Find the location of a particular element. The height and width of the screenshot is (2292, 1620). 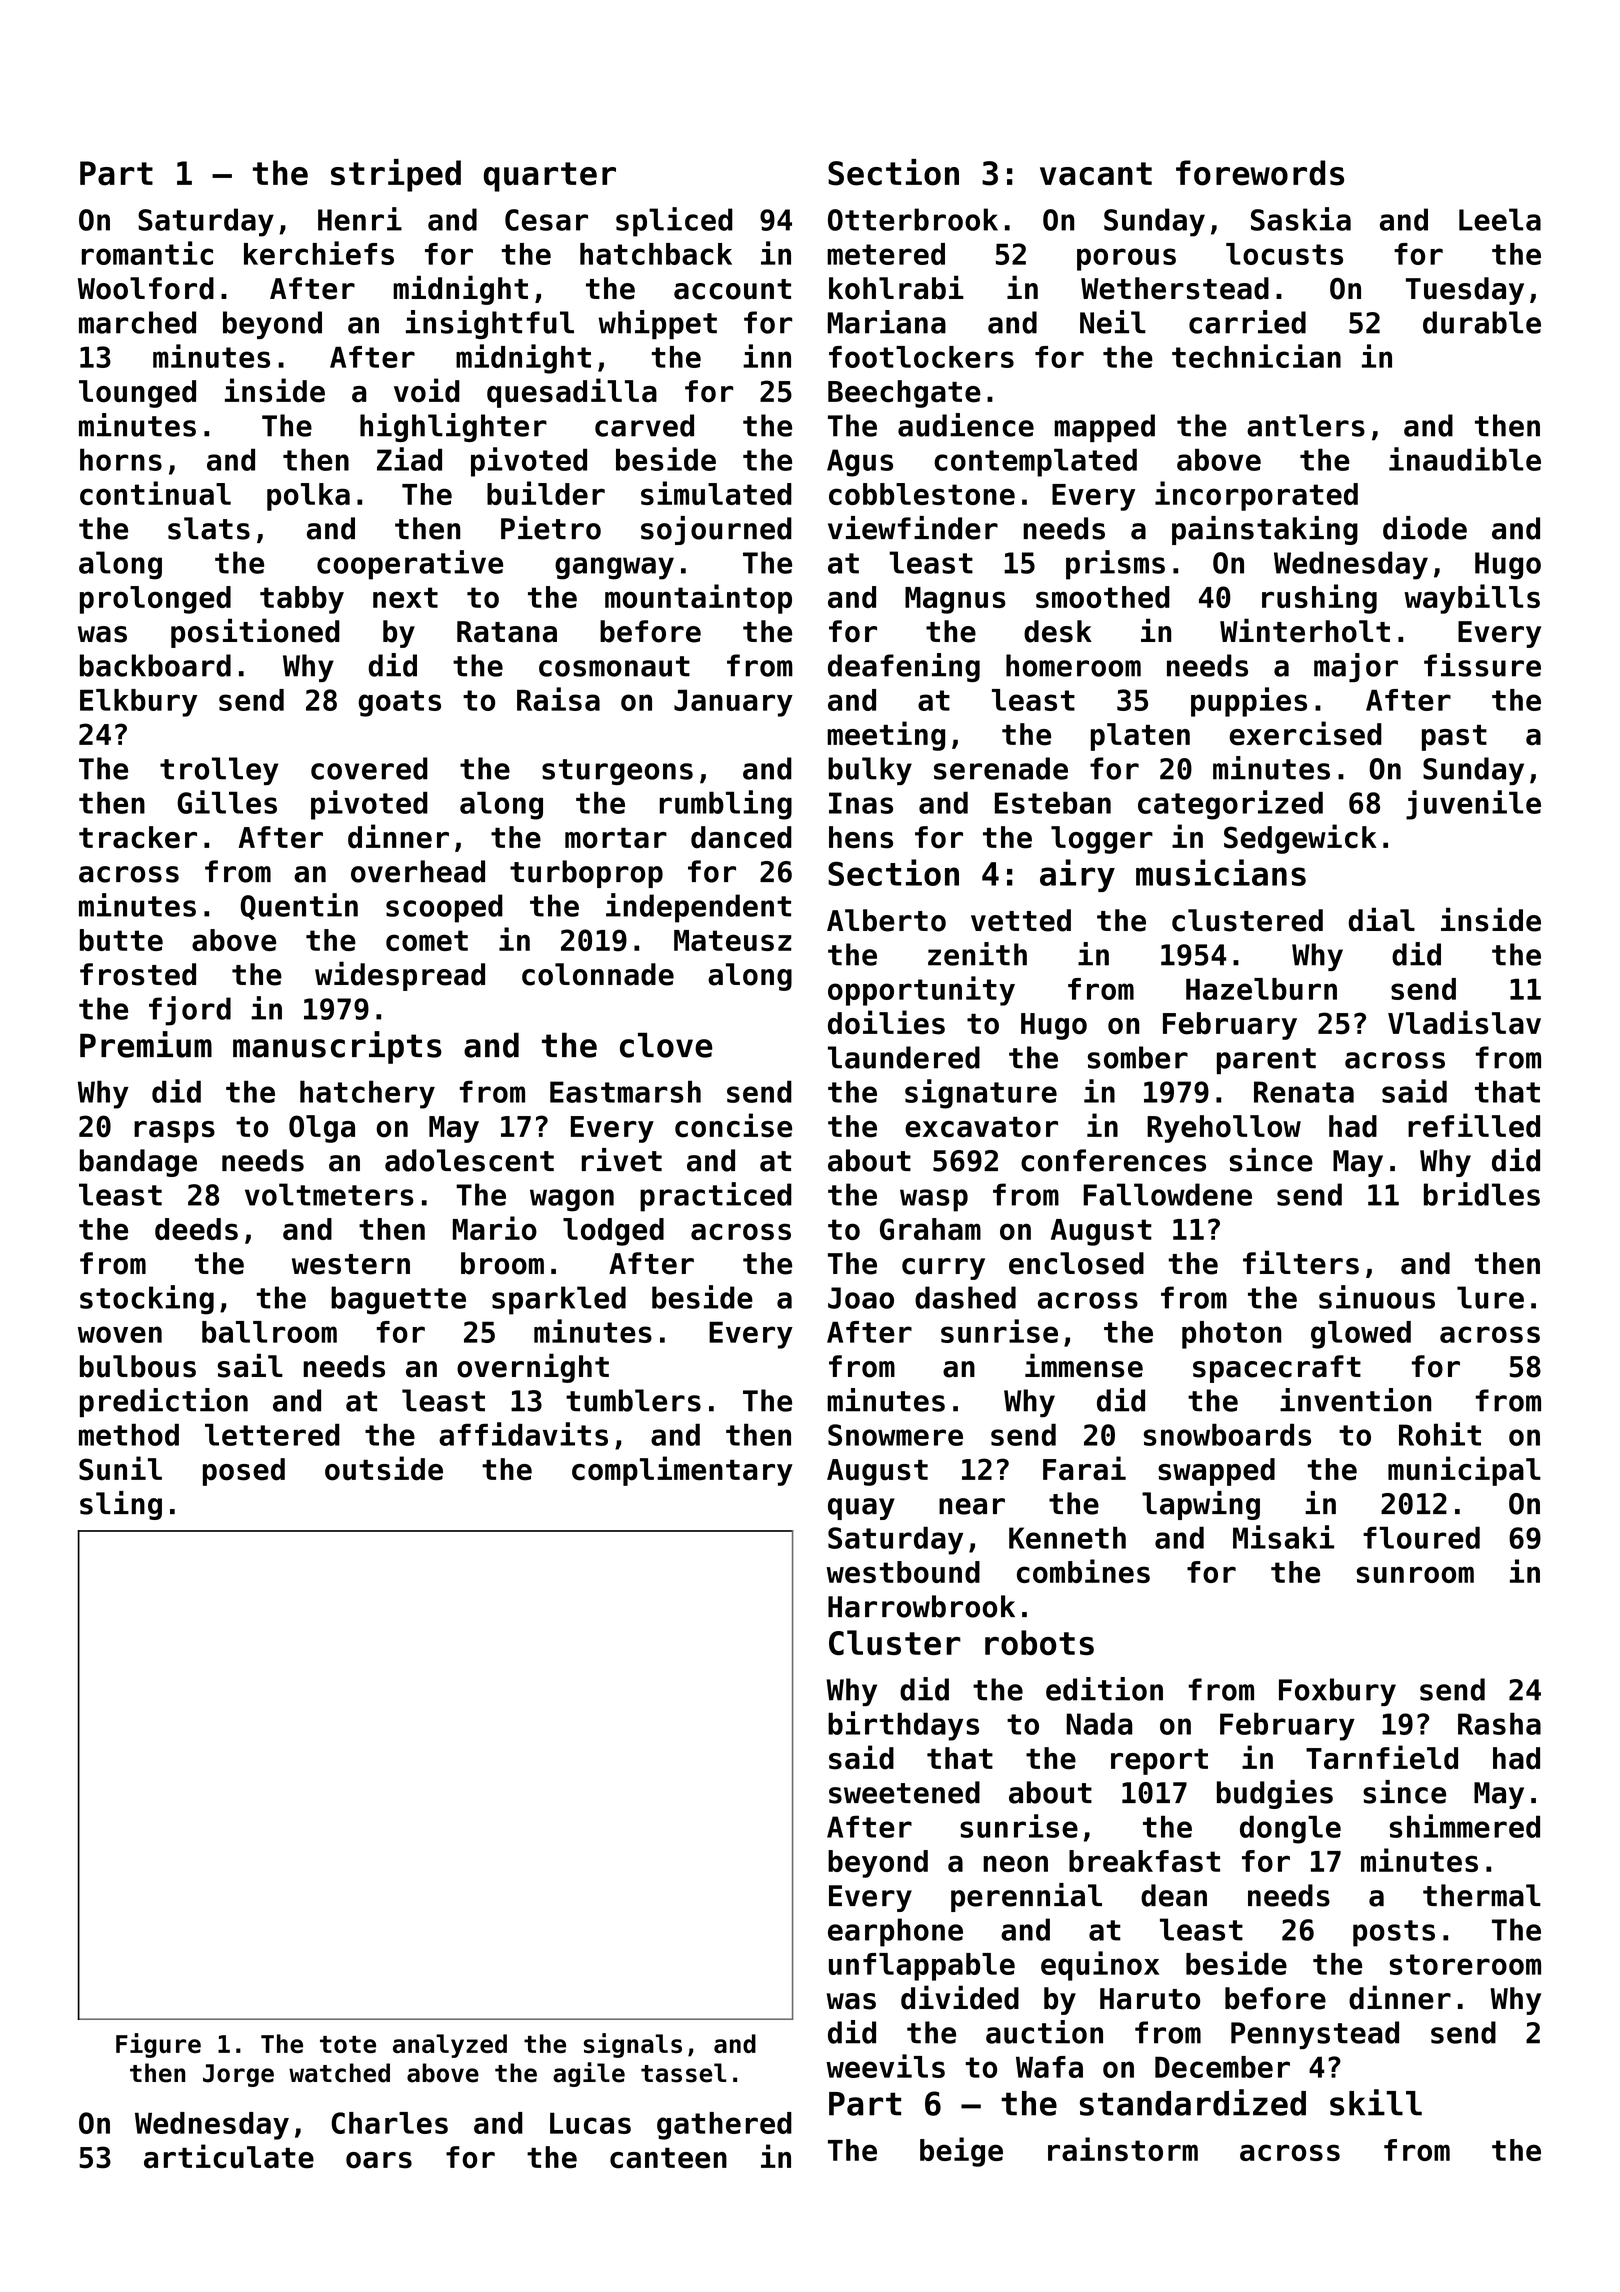

antlers is located at coordinates (1306, 425).
